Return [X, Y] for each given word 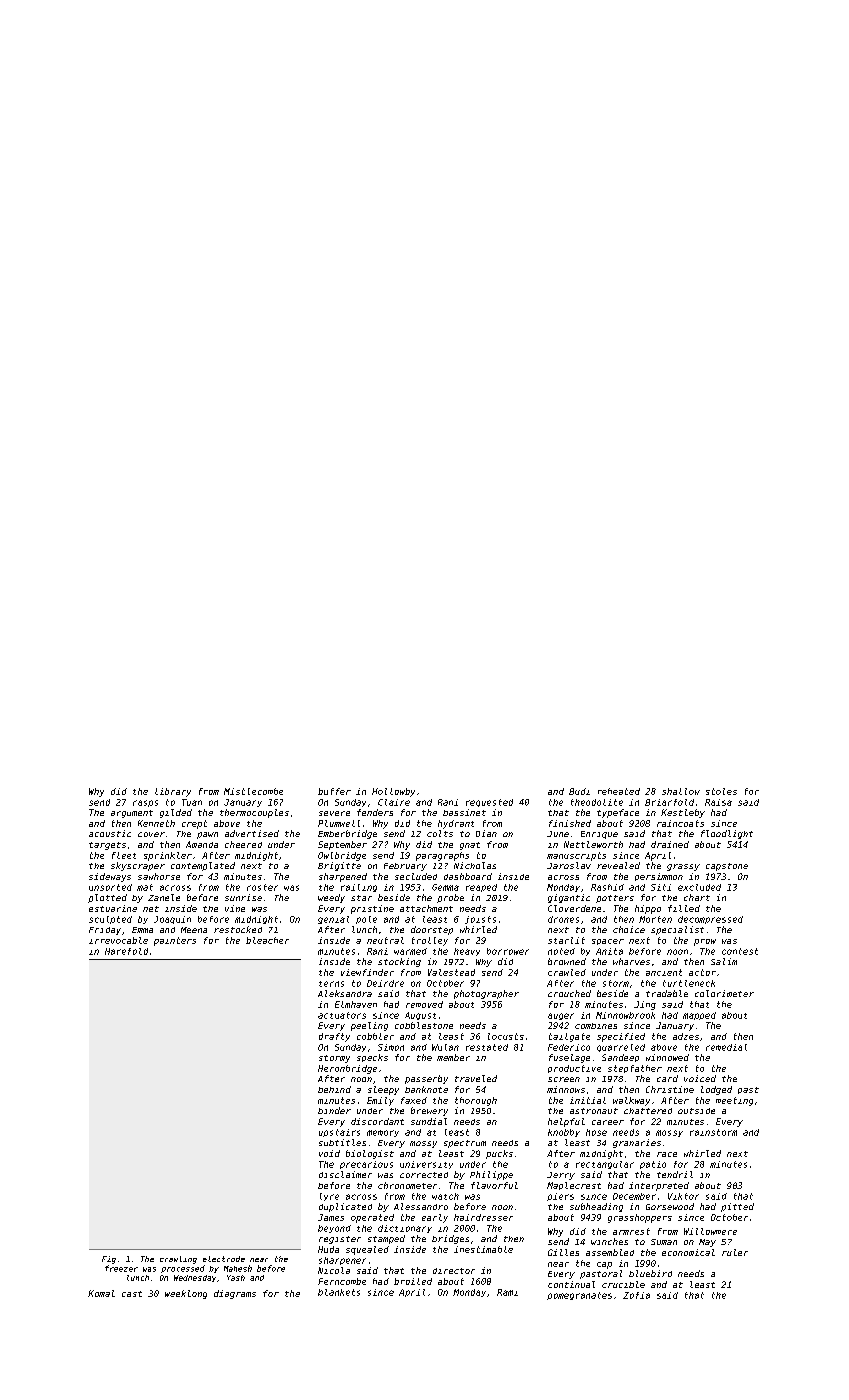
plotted [107, 898]
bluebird [650, 1273]
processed [183, 1269]
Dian [486, 833]
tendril [675, 1174]
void [329, 1153]
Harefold [126, 951]
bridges [450, 1239]
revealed [618, 865]
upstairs [339, 1133]
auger [561, 1016]
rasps [145, 803]
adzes [686, 1036]
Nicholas [475, 865]
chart [697, 897]
